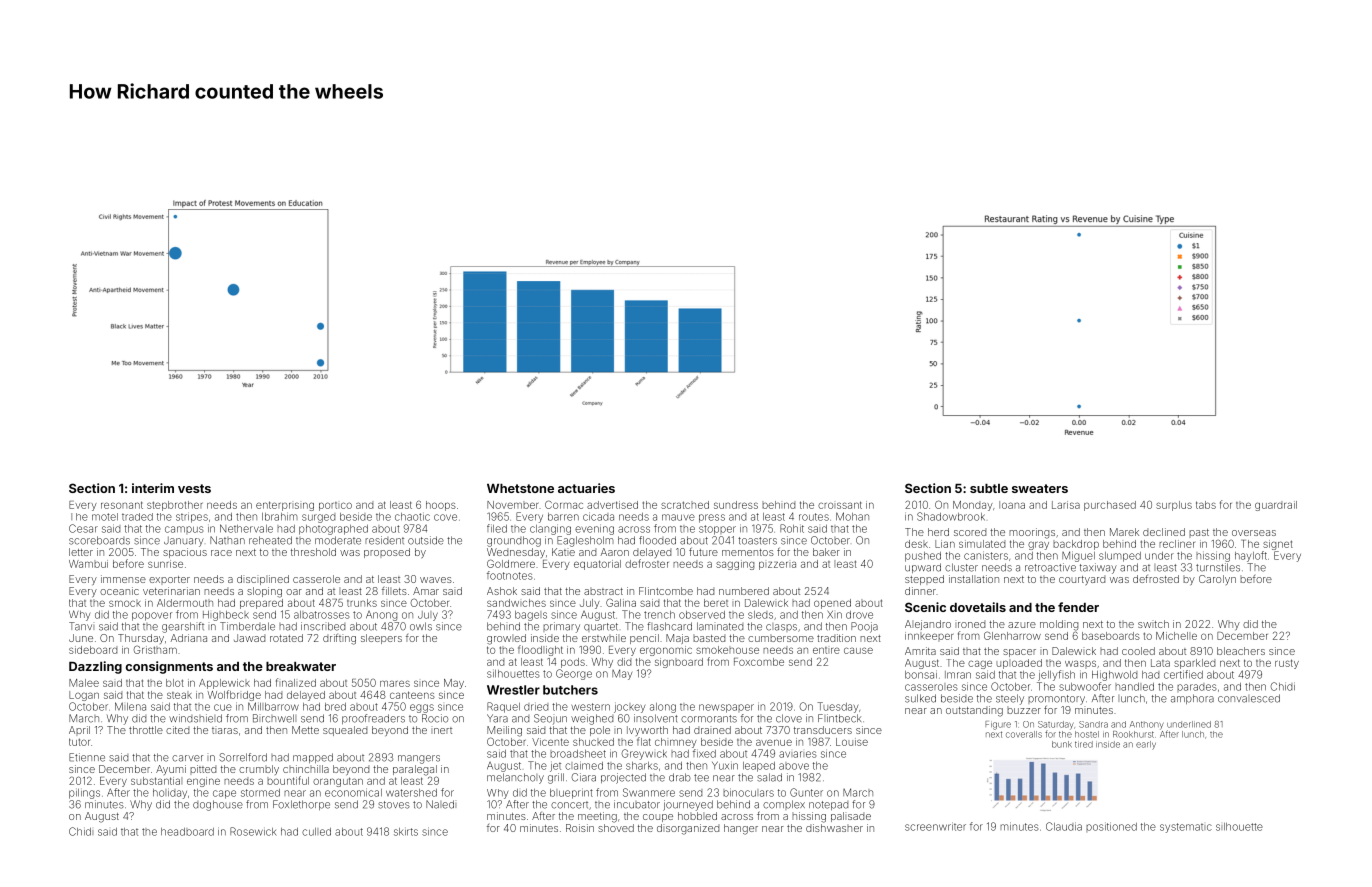 The height and width of the screenshot is (887, 1372). Describe the element at coordinates (394, 805) in the screenshot. I see `stoves` at that location.
